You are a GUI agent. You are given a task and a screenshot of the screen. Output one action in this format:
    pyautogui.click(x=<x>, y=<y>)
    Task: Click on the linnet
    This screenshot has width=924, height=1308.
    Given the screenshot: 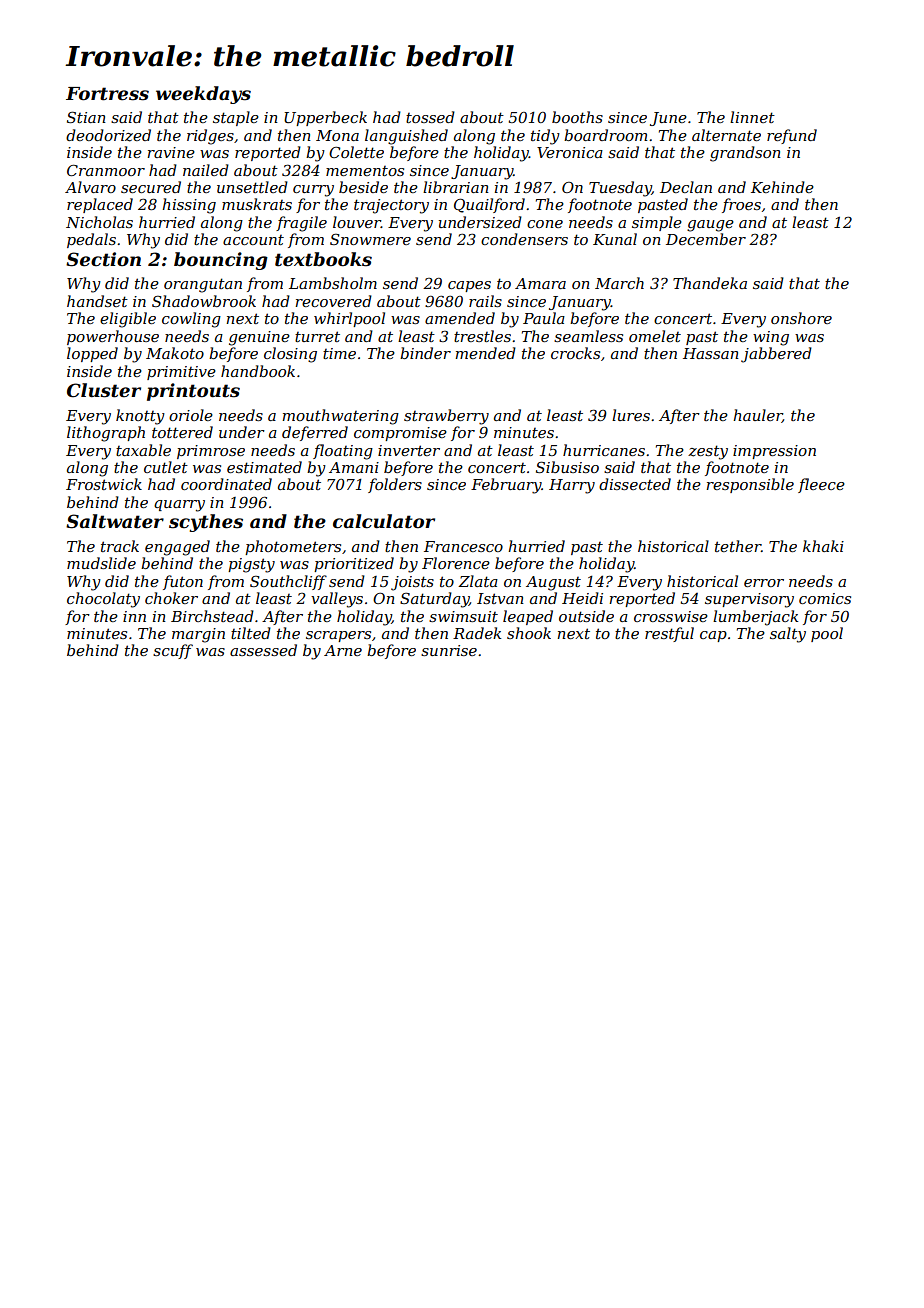 What is the action you would take?
    pyautogui.click(x=752, y=117)
